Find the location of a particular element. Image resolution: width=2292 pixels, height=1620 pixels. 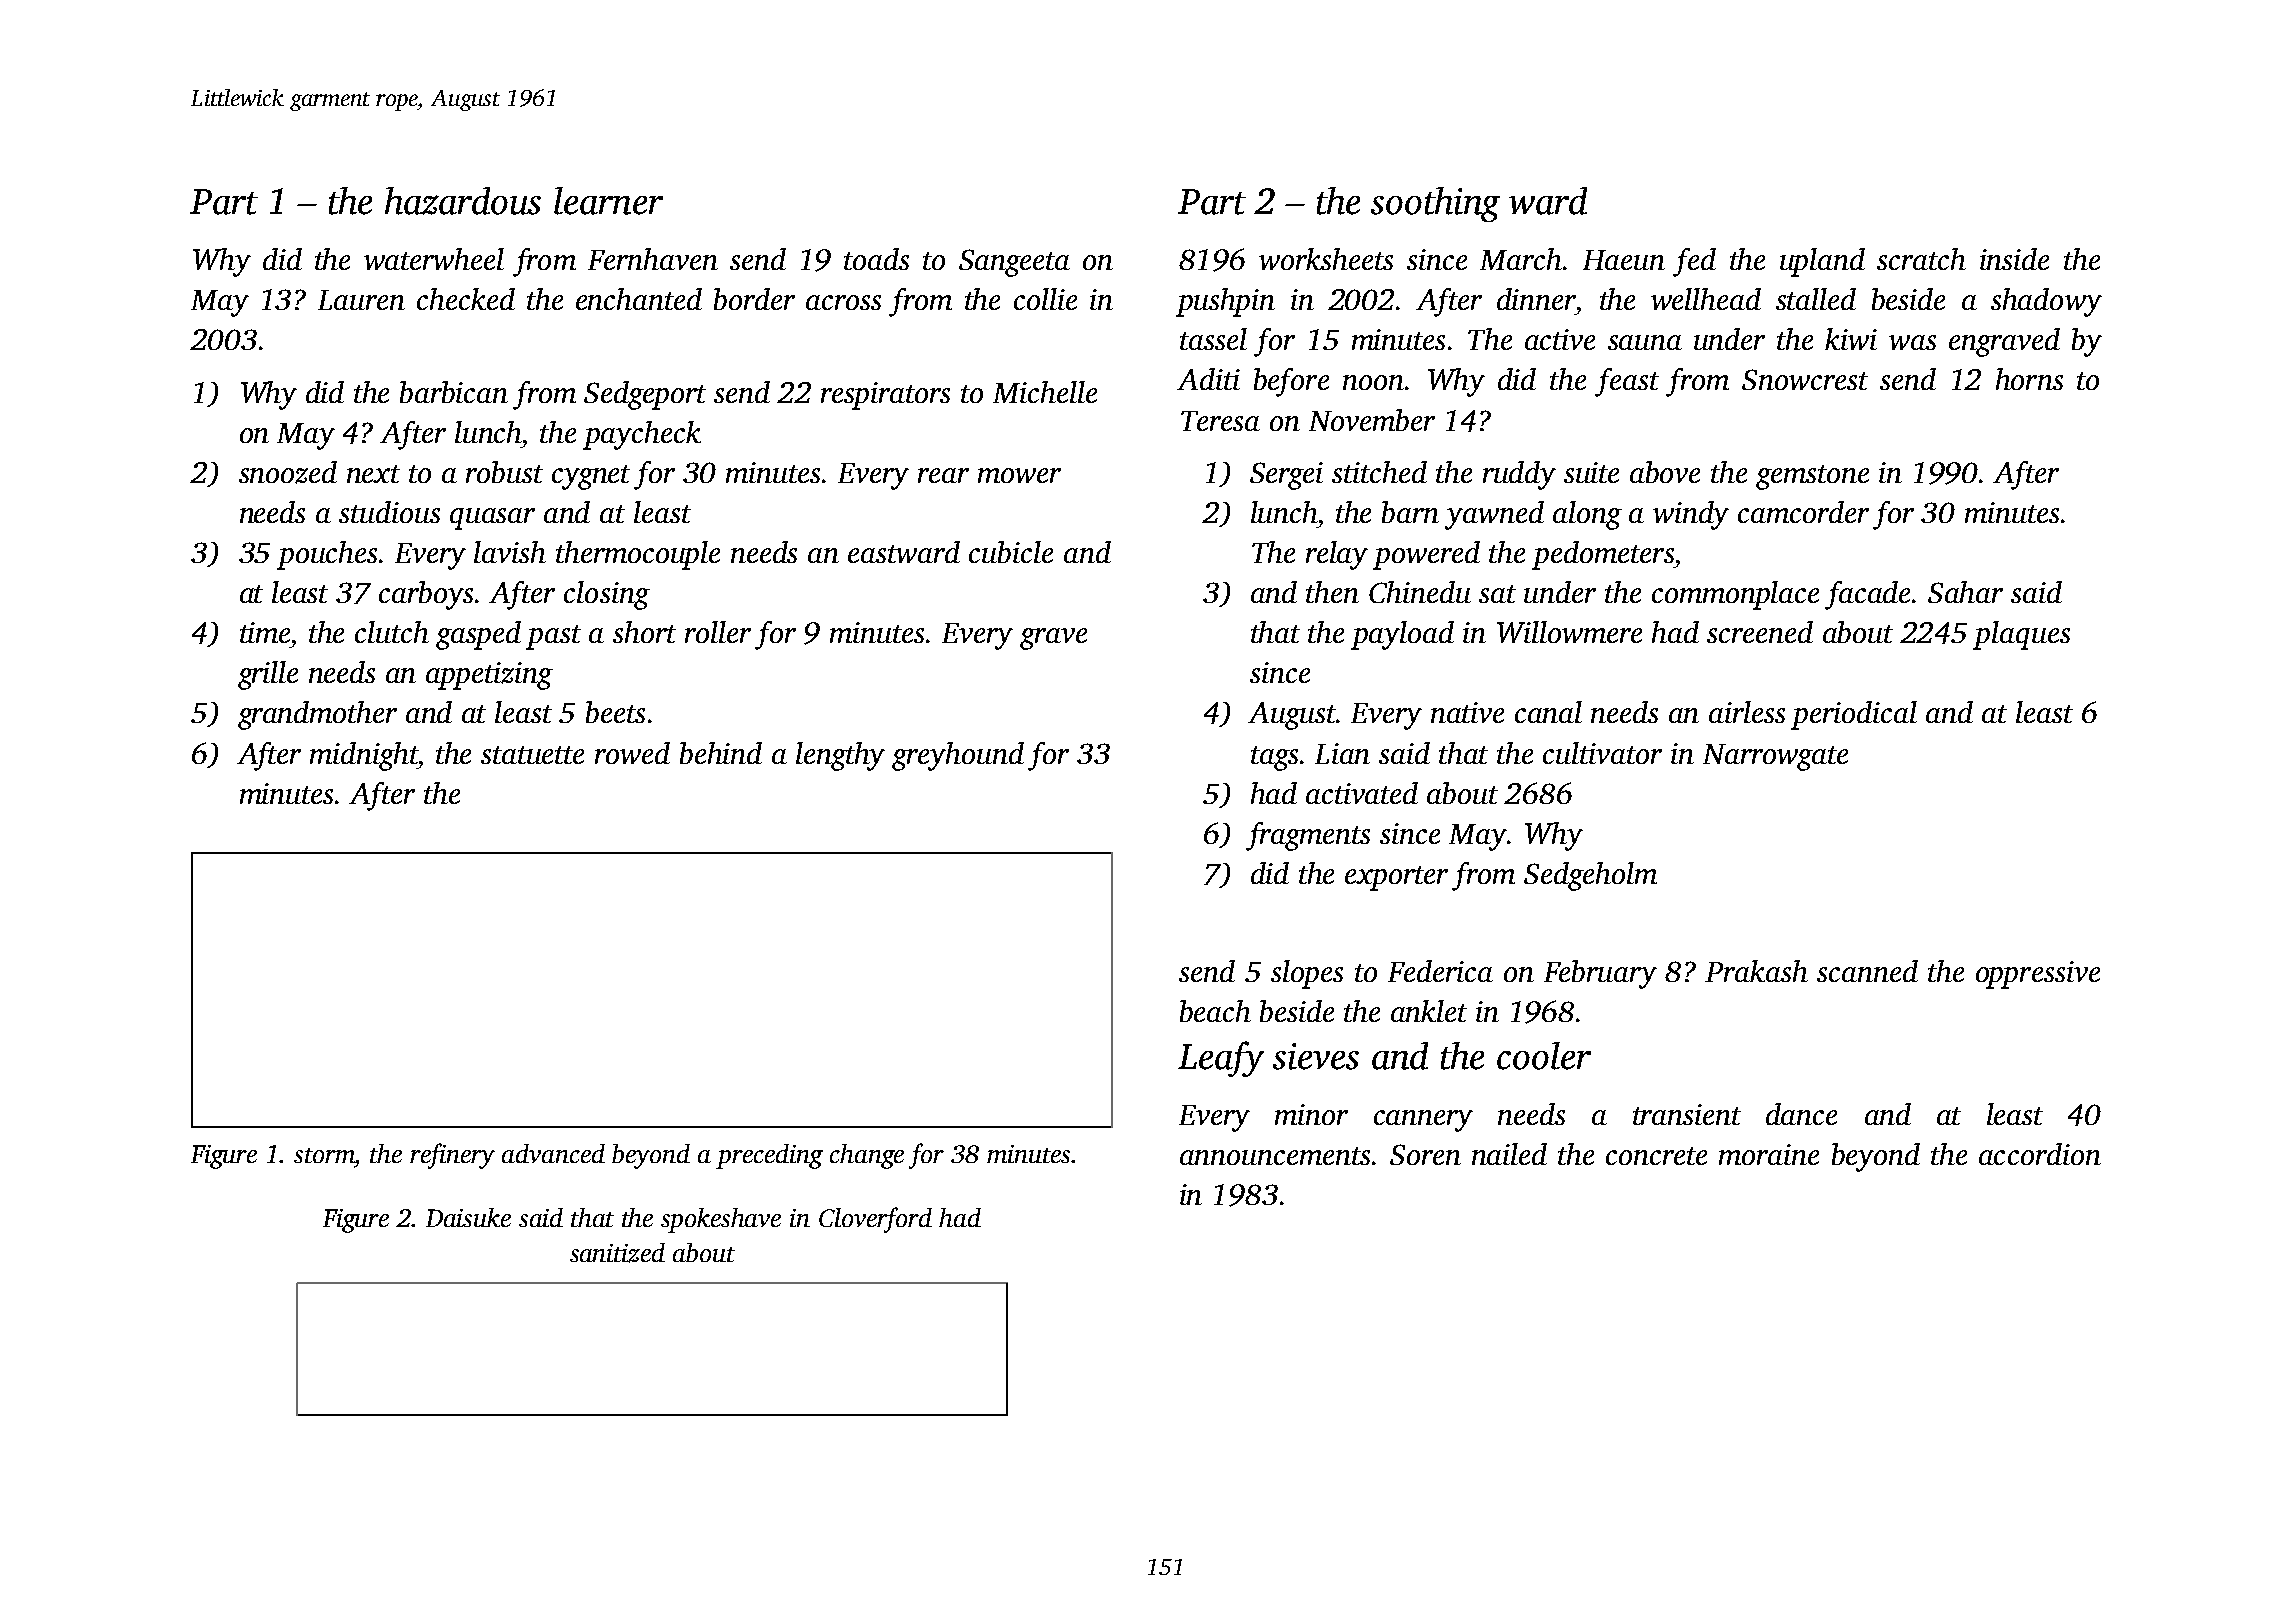

time is located at coordinates (265, 632).
